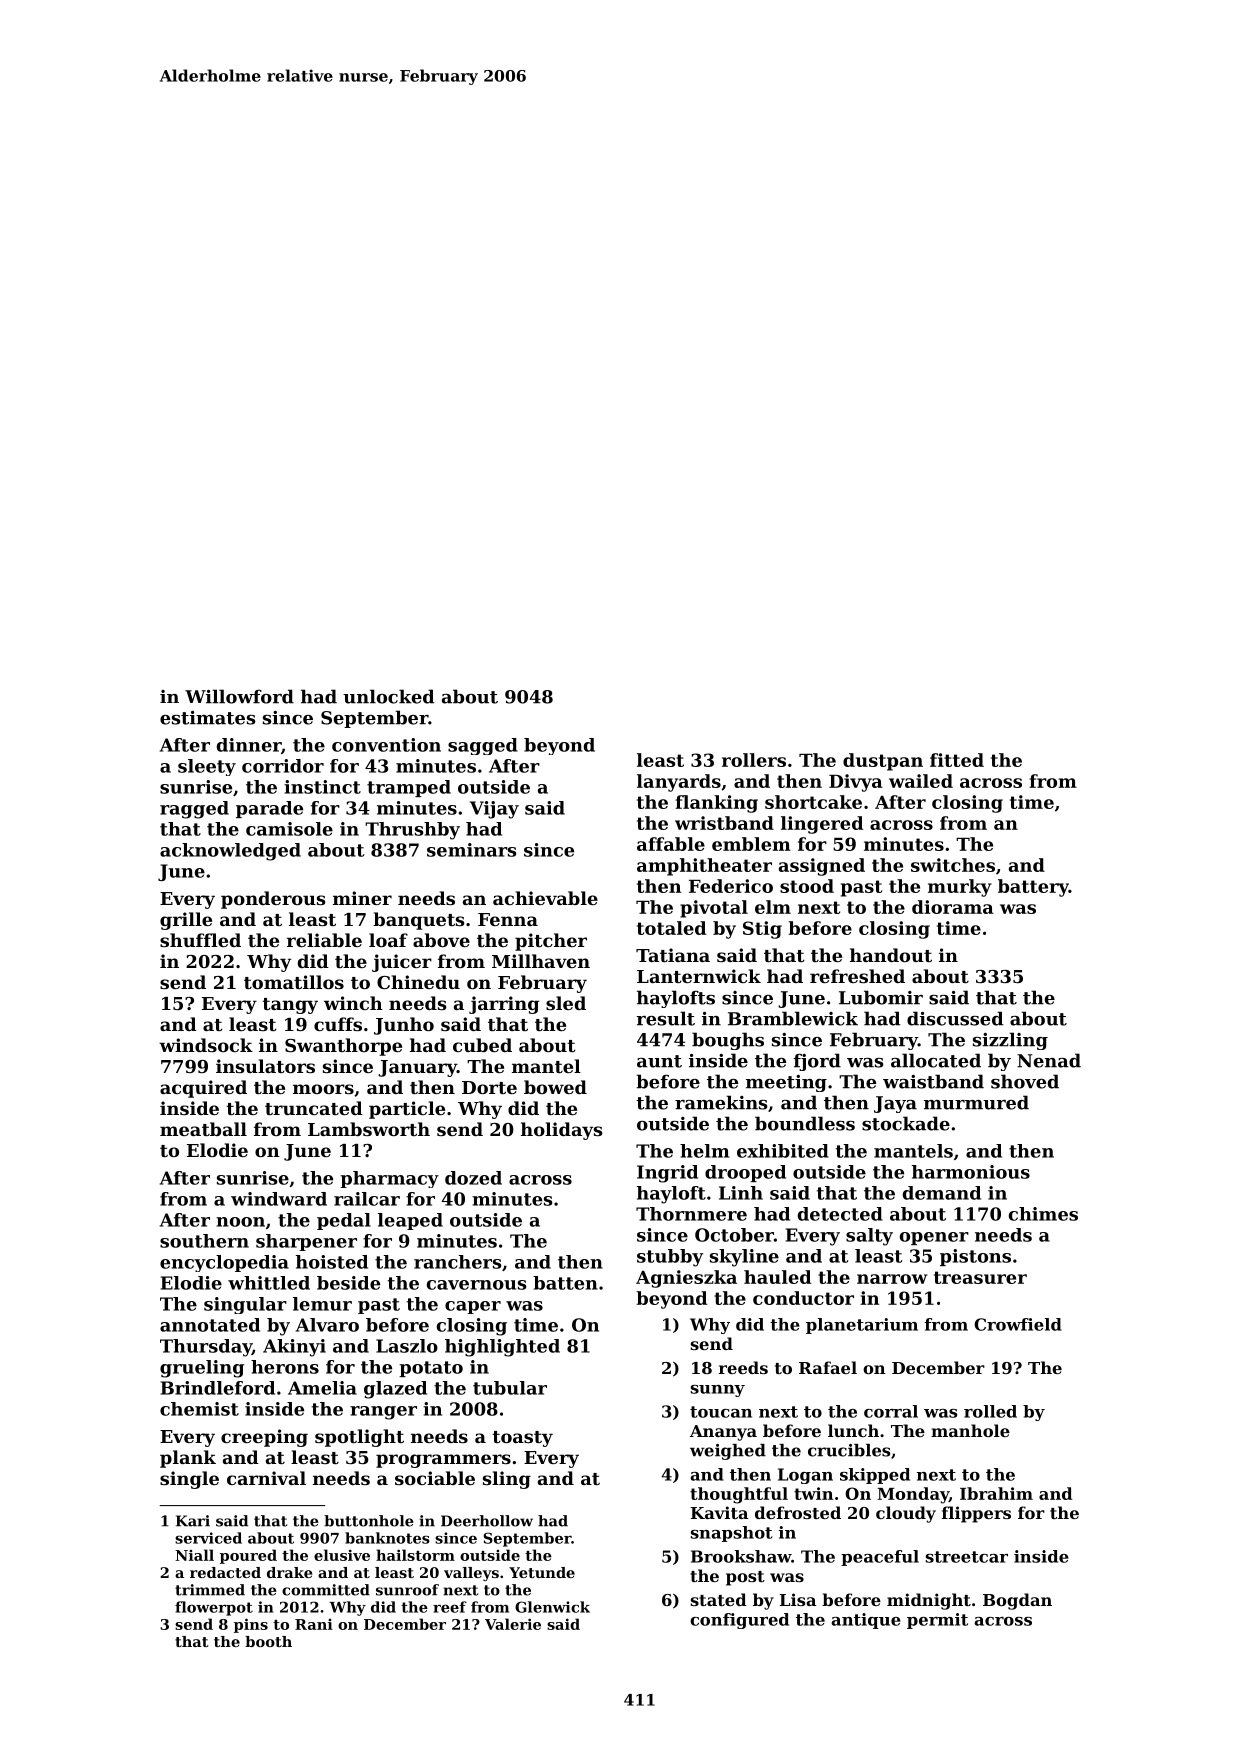 The image size is (1247, 1764). I want to click on diorama, so click(953, 907).
